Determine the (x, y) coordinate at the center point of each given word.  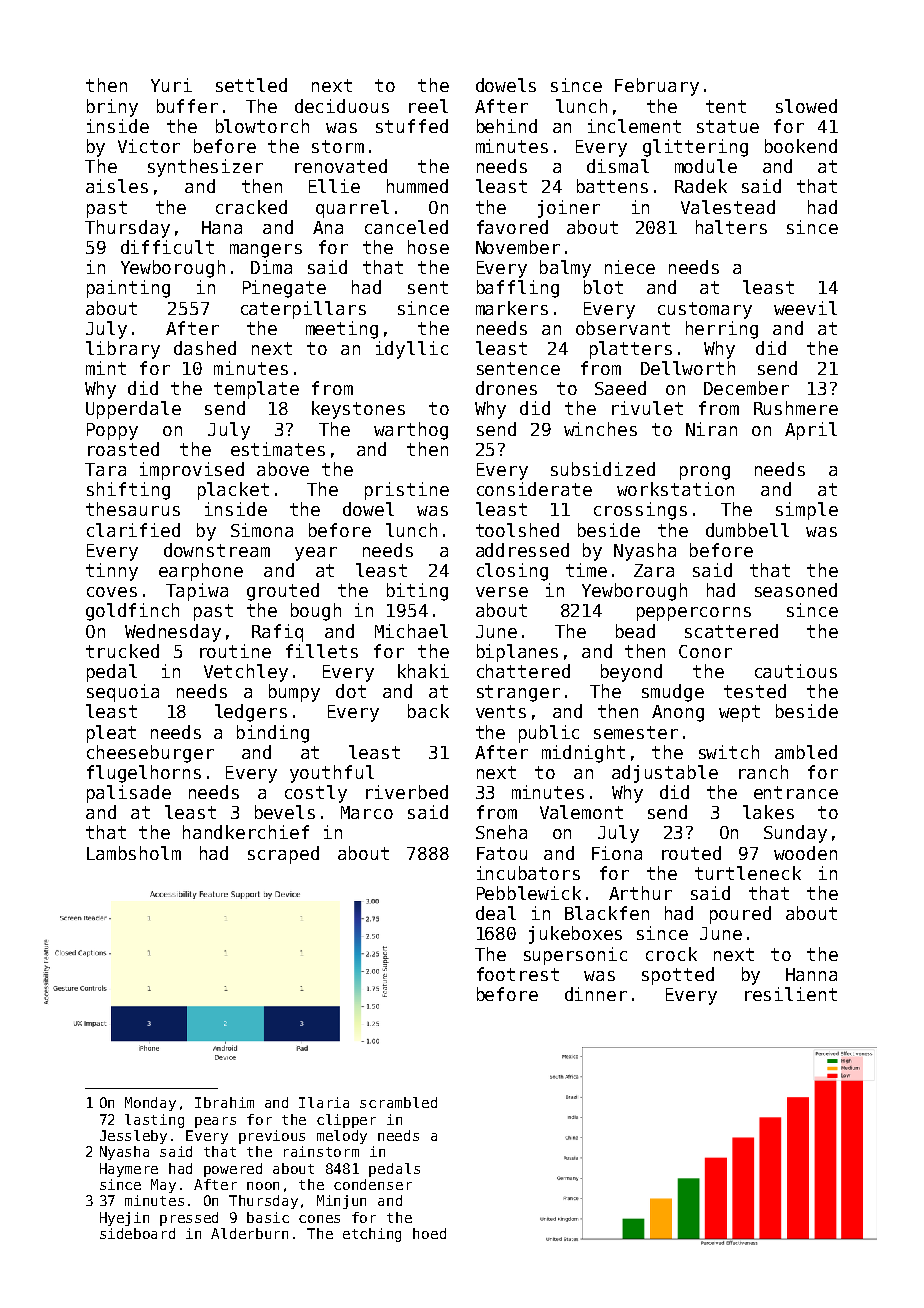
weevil (805, 308)
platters (631, 350)
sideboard (137, 1233)
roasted (123, 449)
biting (417, 592)
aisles (117, 186)
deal (496, 913)
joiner (569, 209)
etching (372, 1235)
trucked (122, 651)
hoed (429, 1233)
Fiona (617, 853)
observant (623, 328)
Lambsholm (134, 853)
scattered (731, 631)
